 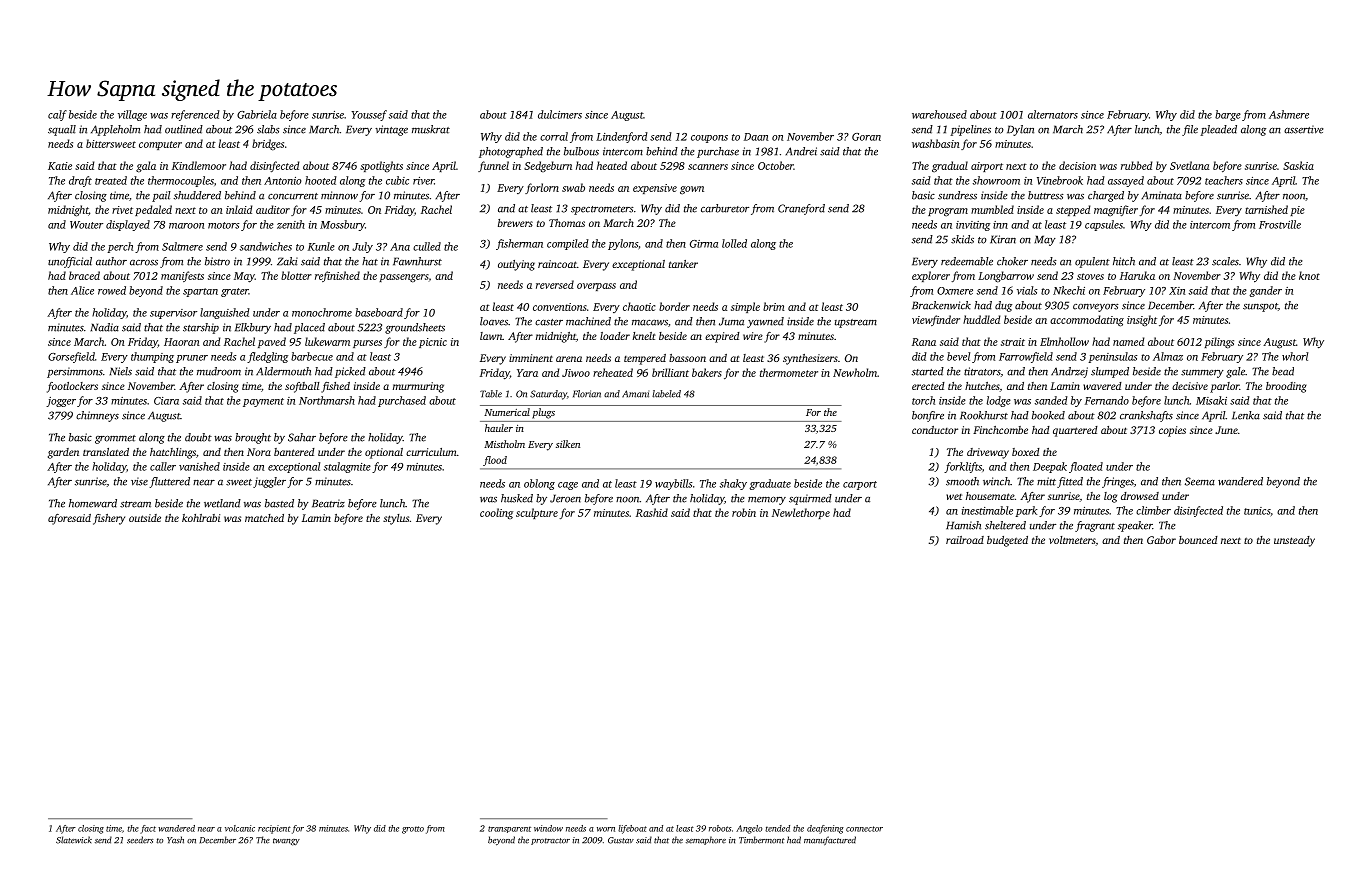 I want to click on railroad, so click(x=965, y=540).
